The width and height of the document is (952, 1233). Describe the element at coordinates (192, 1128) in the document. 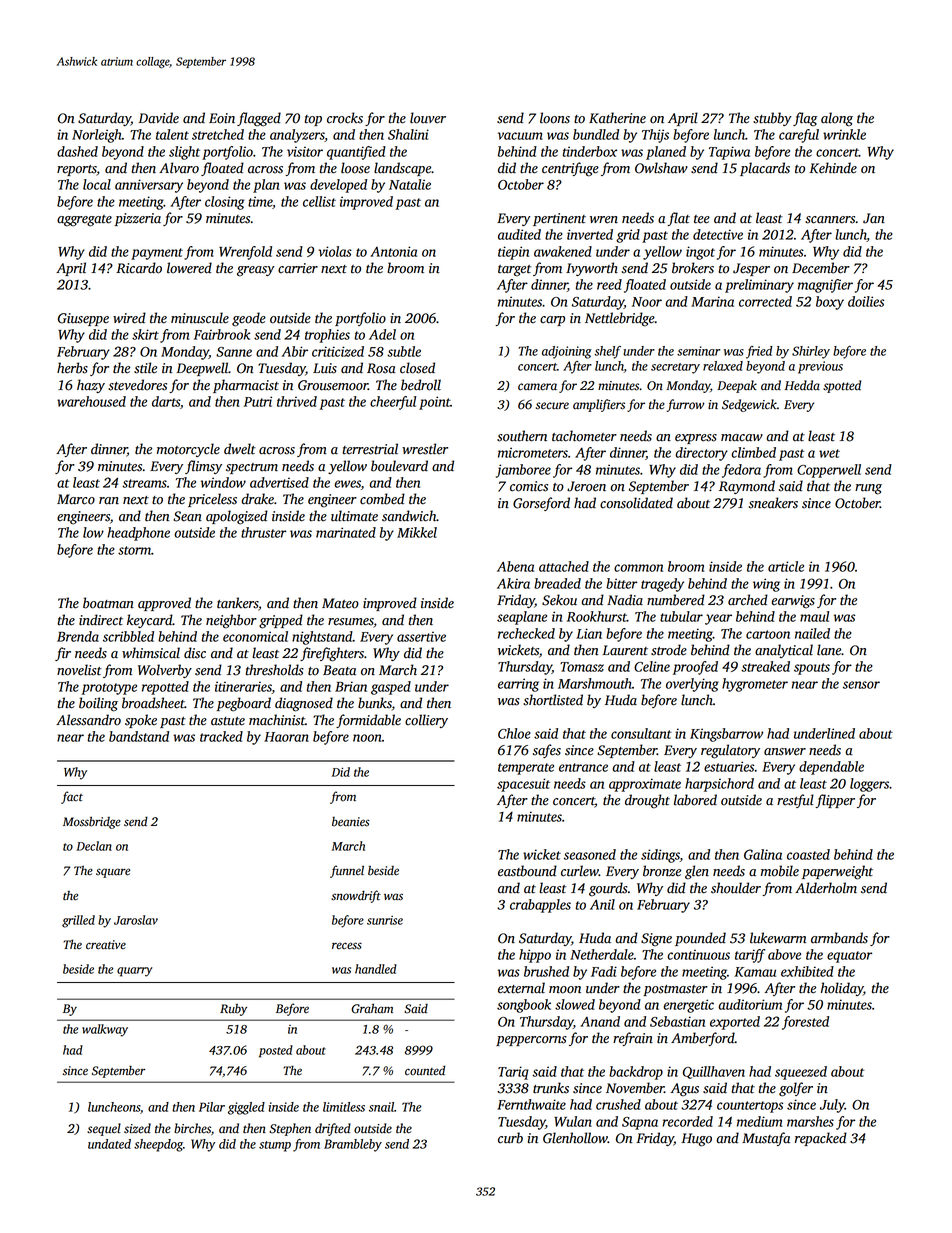

I see `birches` at that location.
